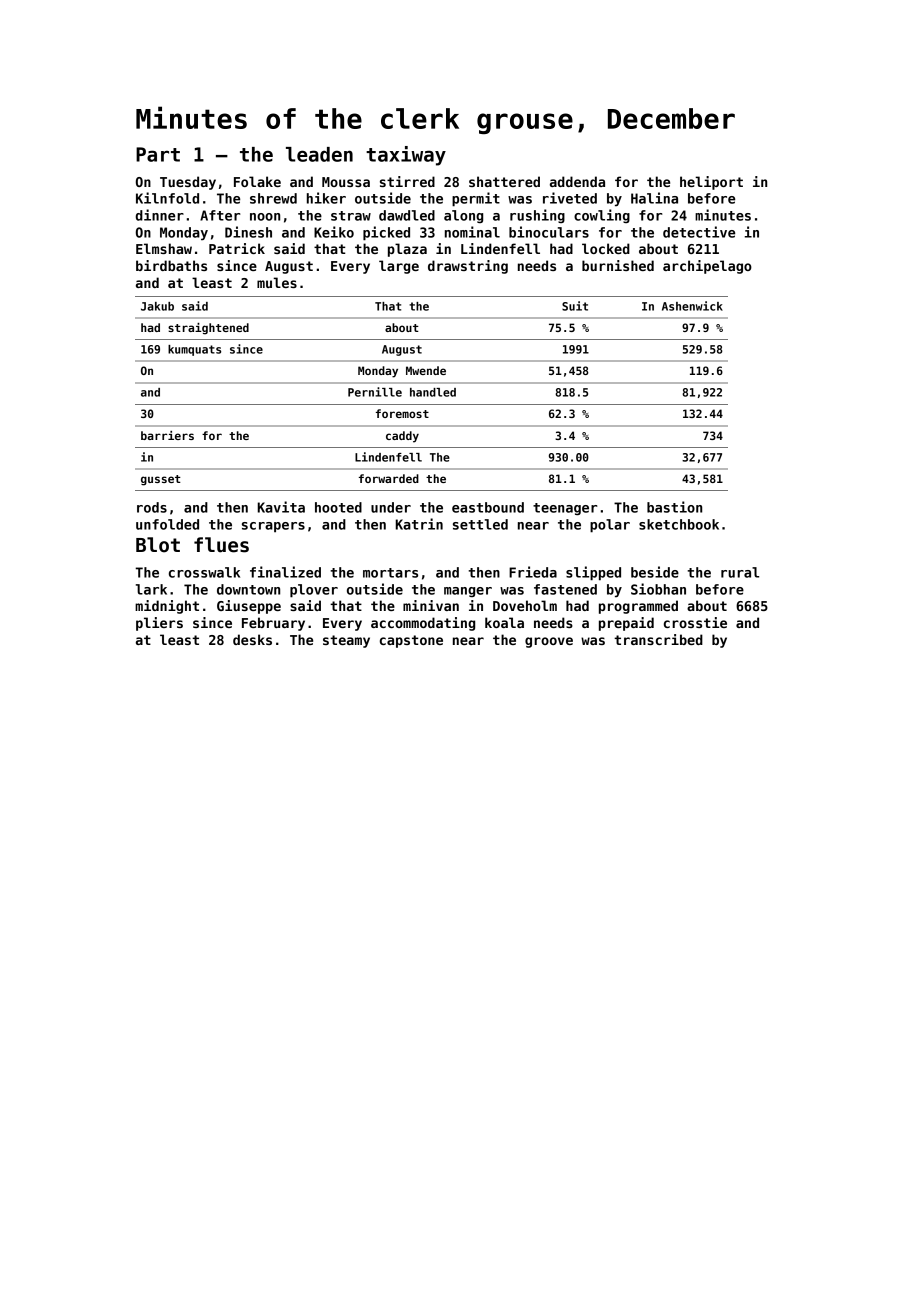 The height and width of the document is (1316, 908). I want to click on Siobhan, so click(658, 589).
